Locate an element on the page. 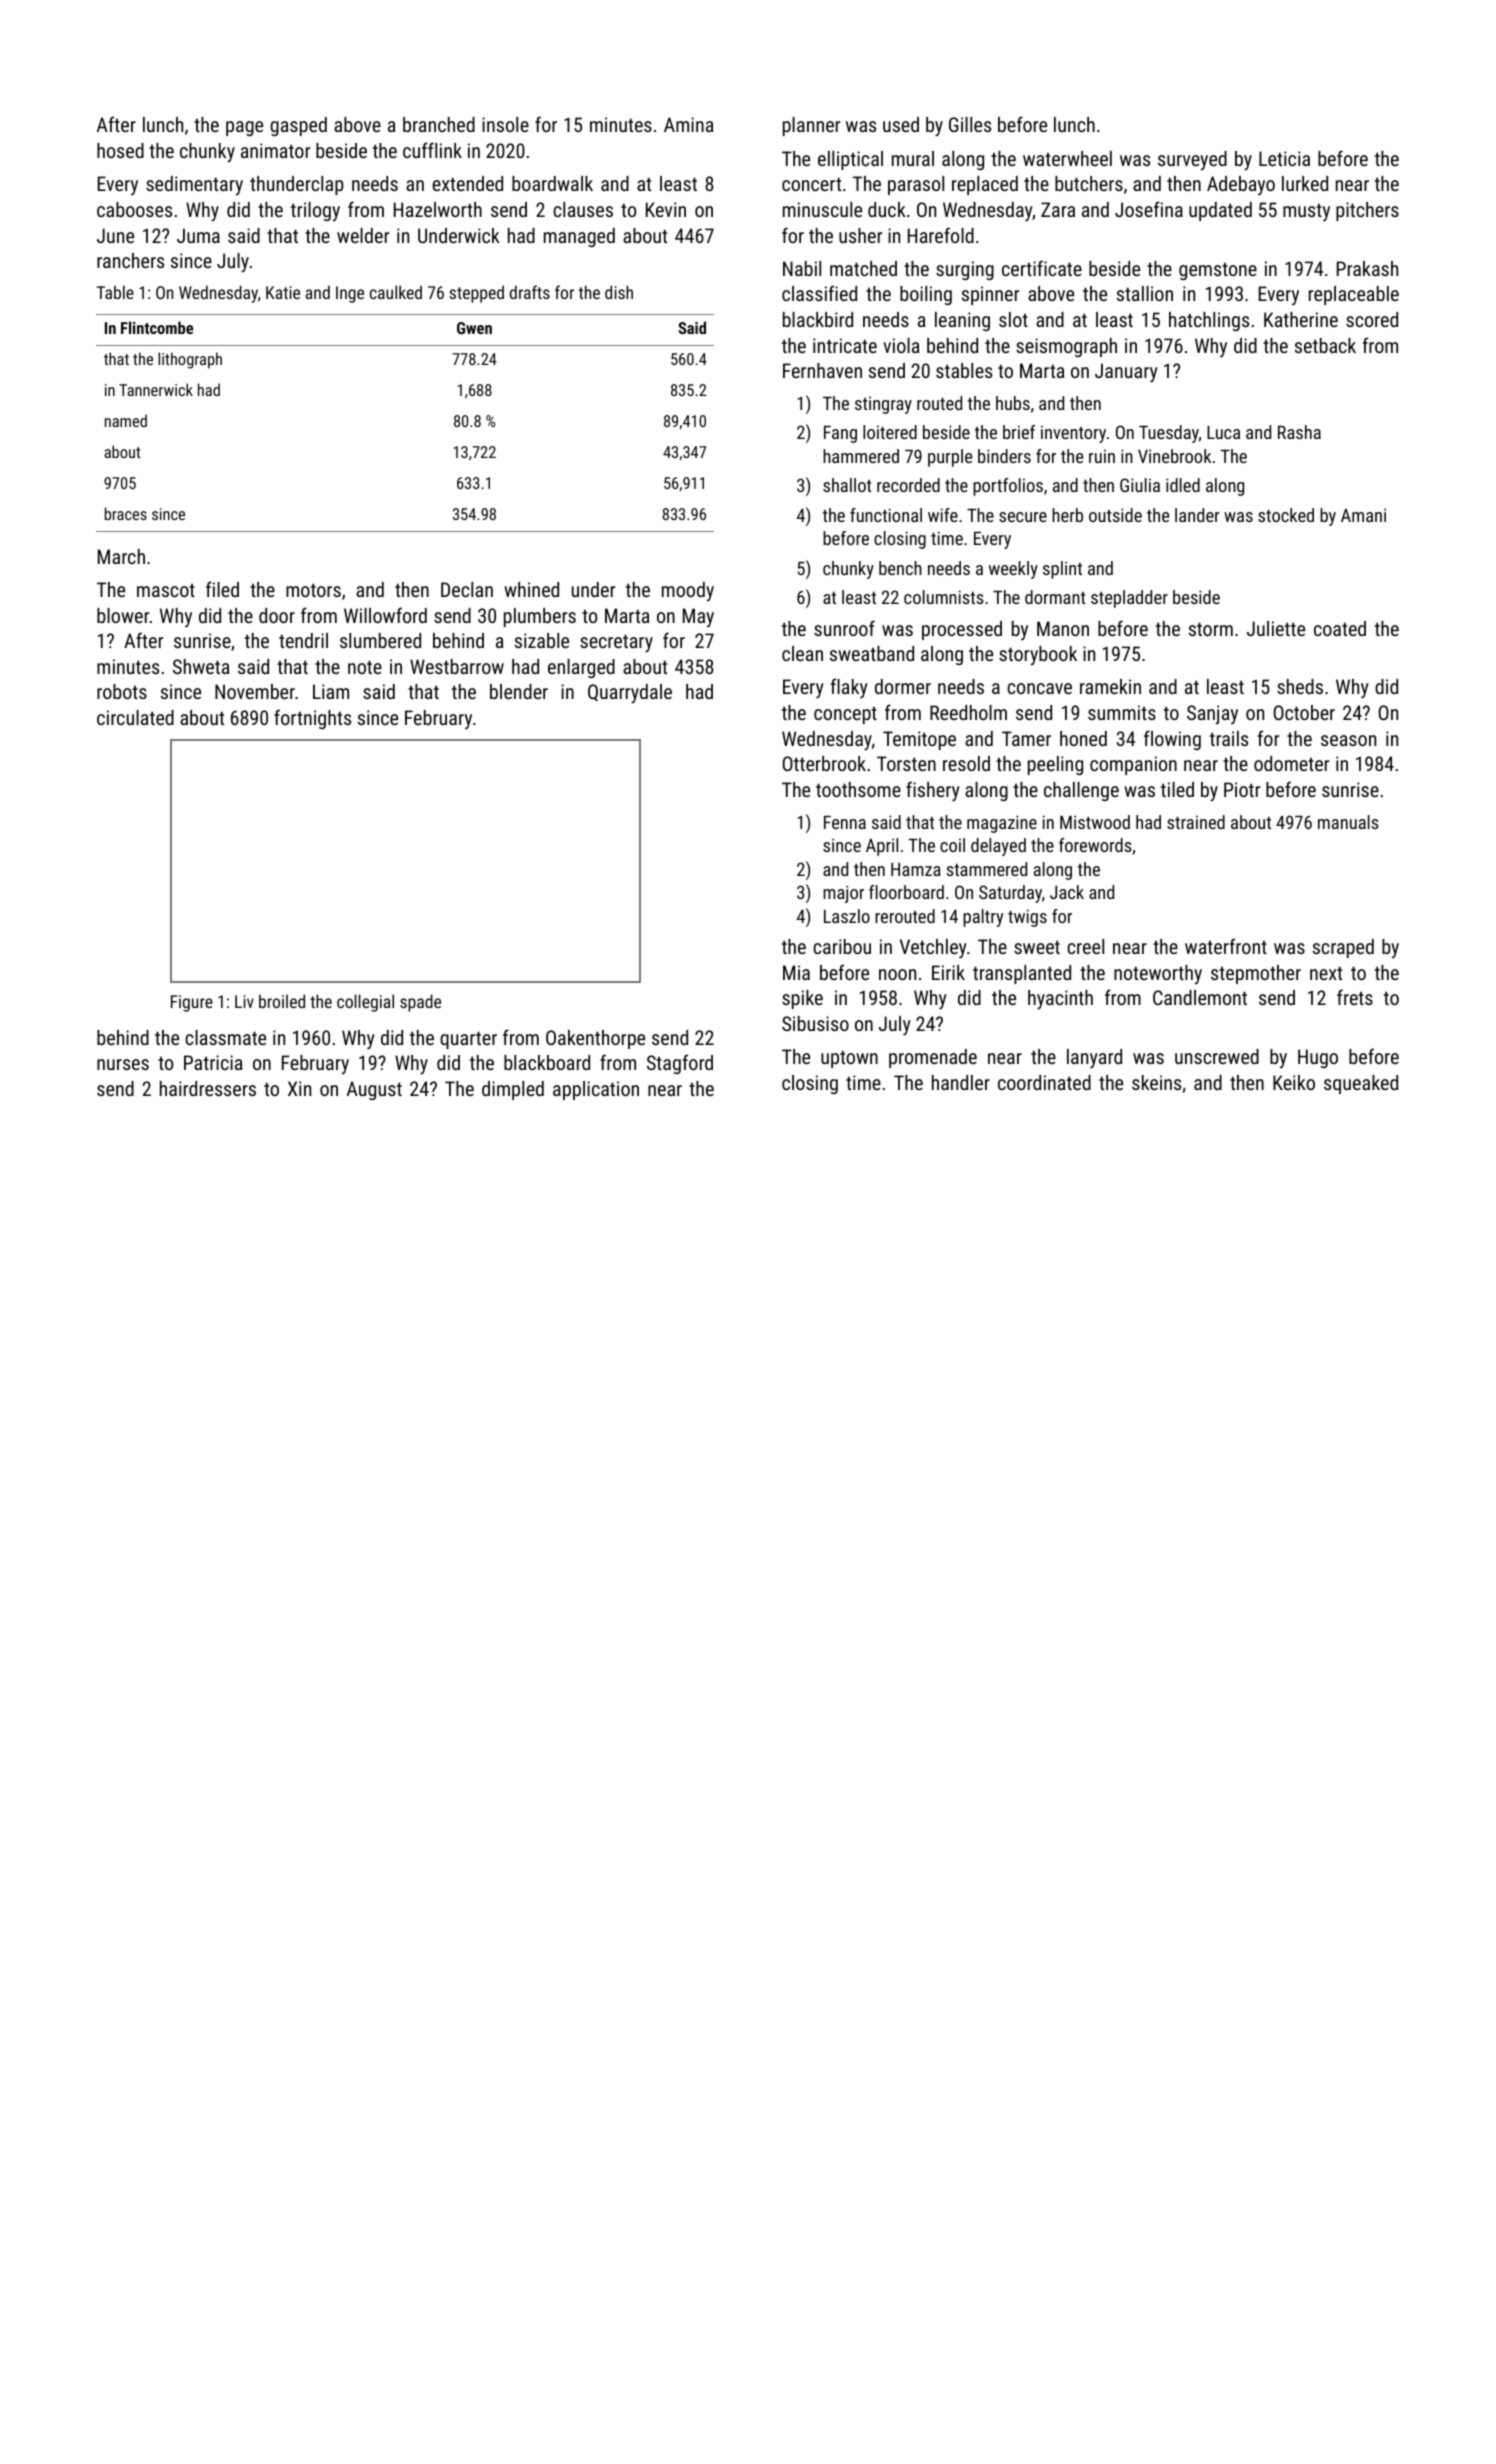 Image resolution: width=1496 pixels, height=2464 pixels. squeaked is located at coordinates (1361, 1084).
